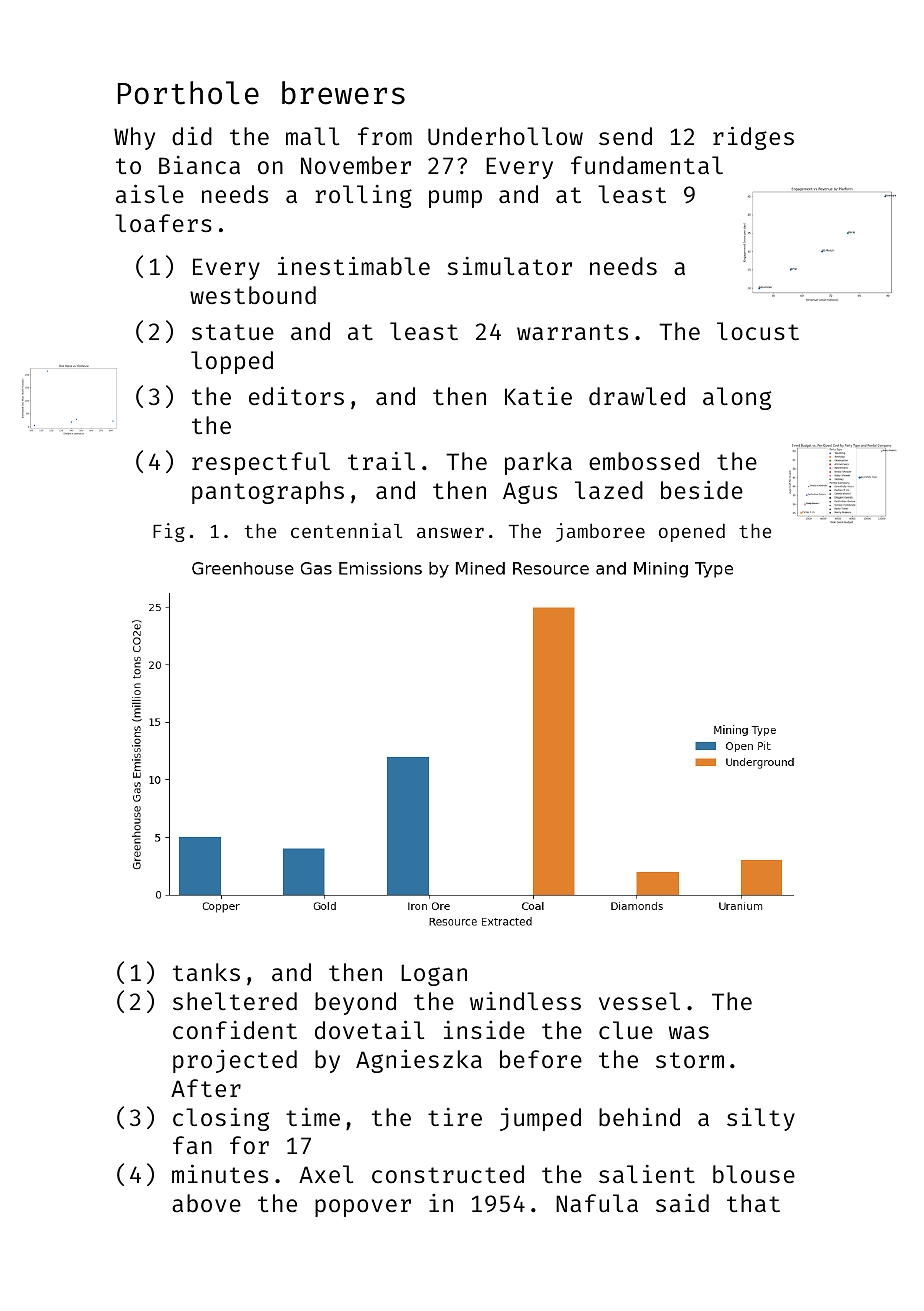 Image resolution: width=924 pixels, height=1311 pixels. What do you see at coordinates (233, 332) in the page?
I see `statue` at bounding box center [233, 332].
